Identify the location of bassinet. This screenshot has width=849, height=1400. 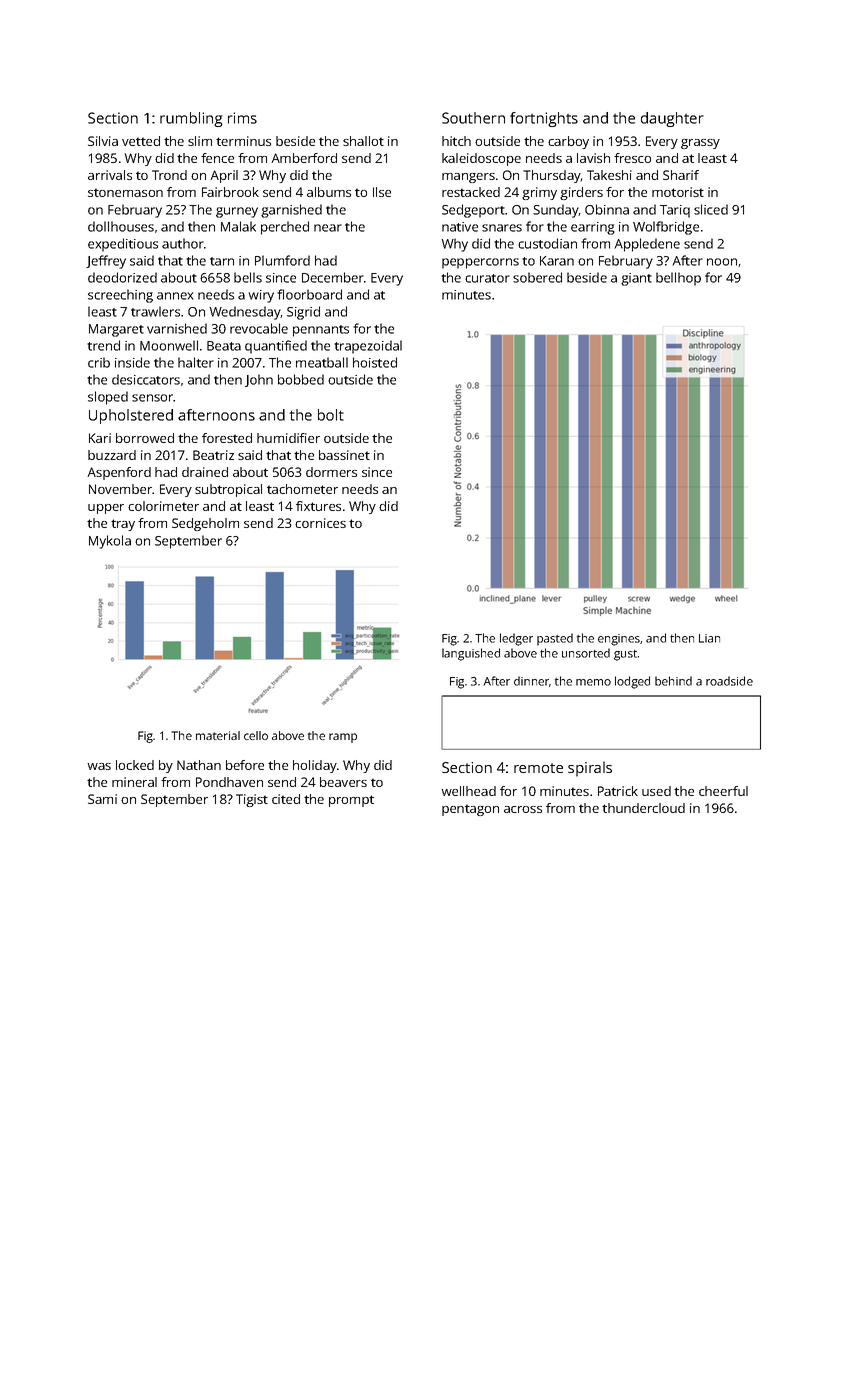
(344, 455).
